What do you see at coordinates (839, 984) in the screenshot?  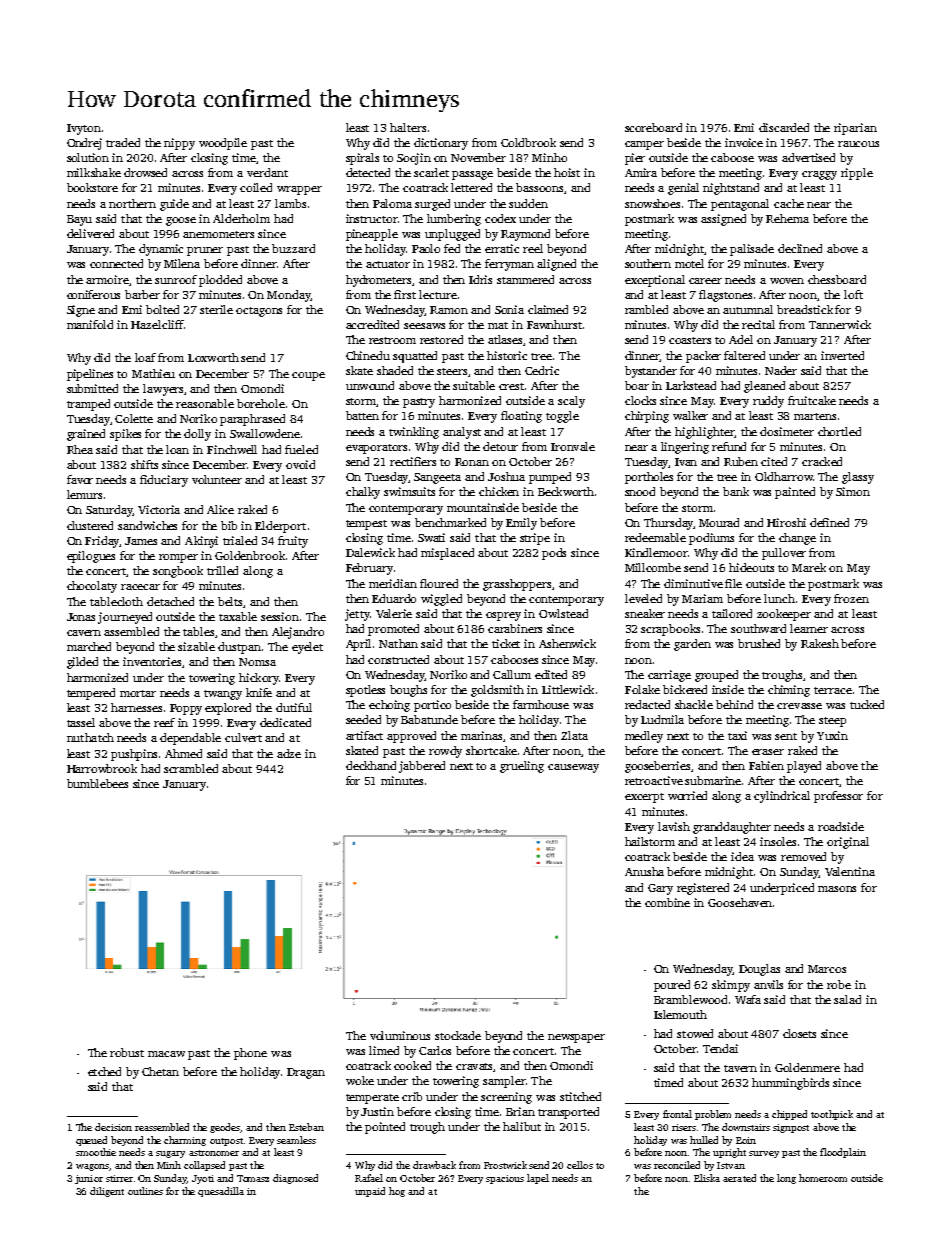 I see `robe` at bounding box center [839, 984].
